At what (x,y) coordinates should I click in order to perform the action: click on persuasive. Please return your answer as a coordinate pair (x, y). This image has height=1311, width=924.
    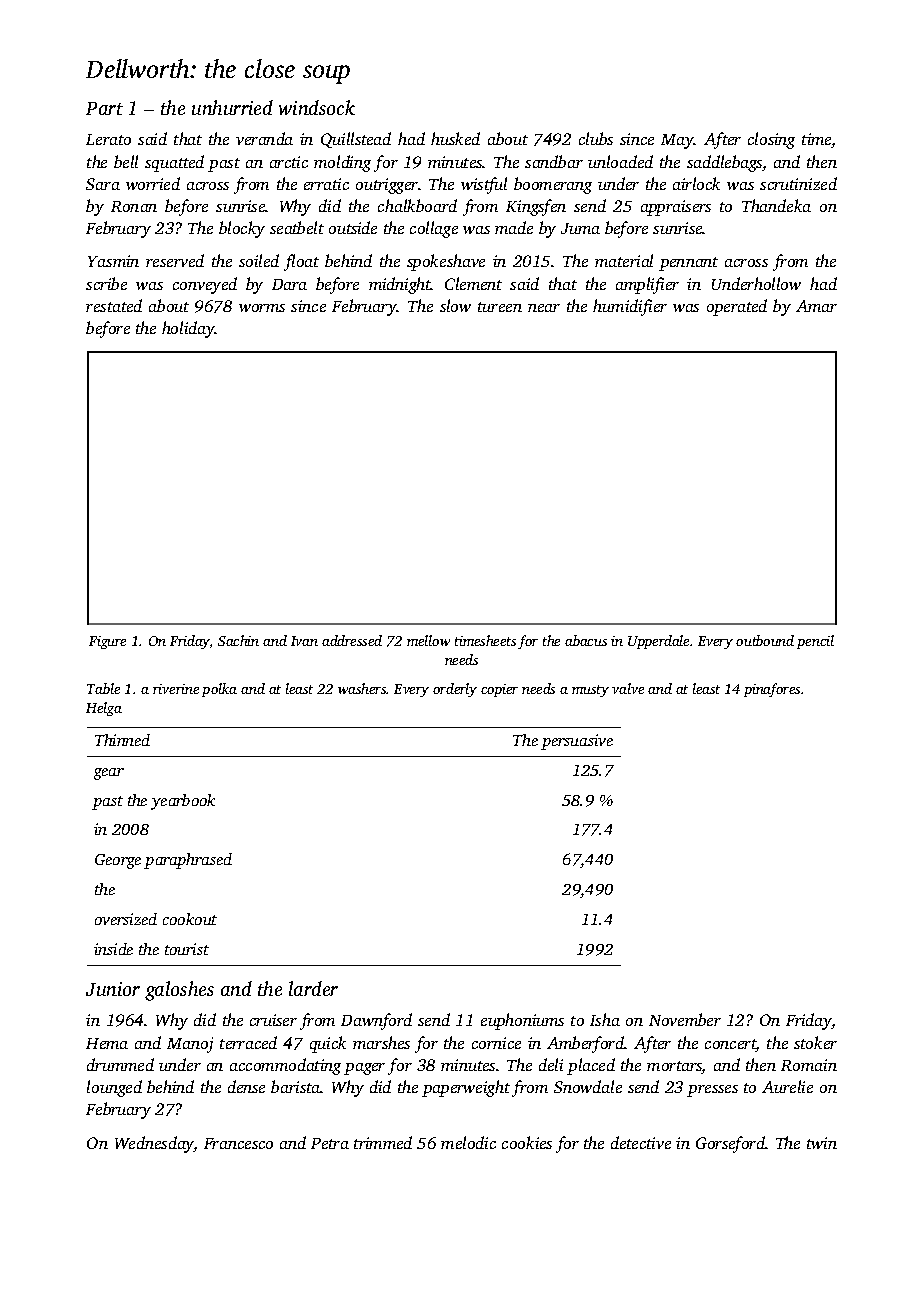
    Looking at the image, I should click on (577, 742).
